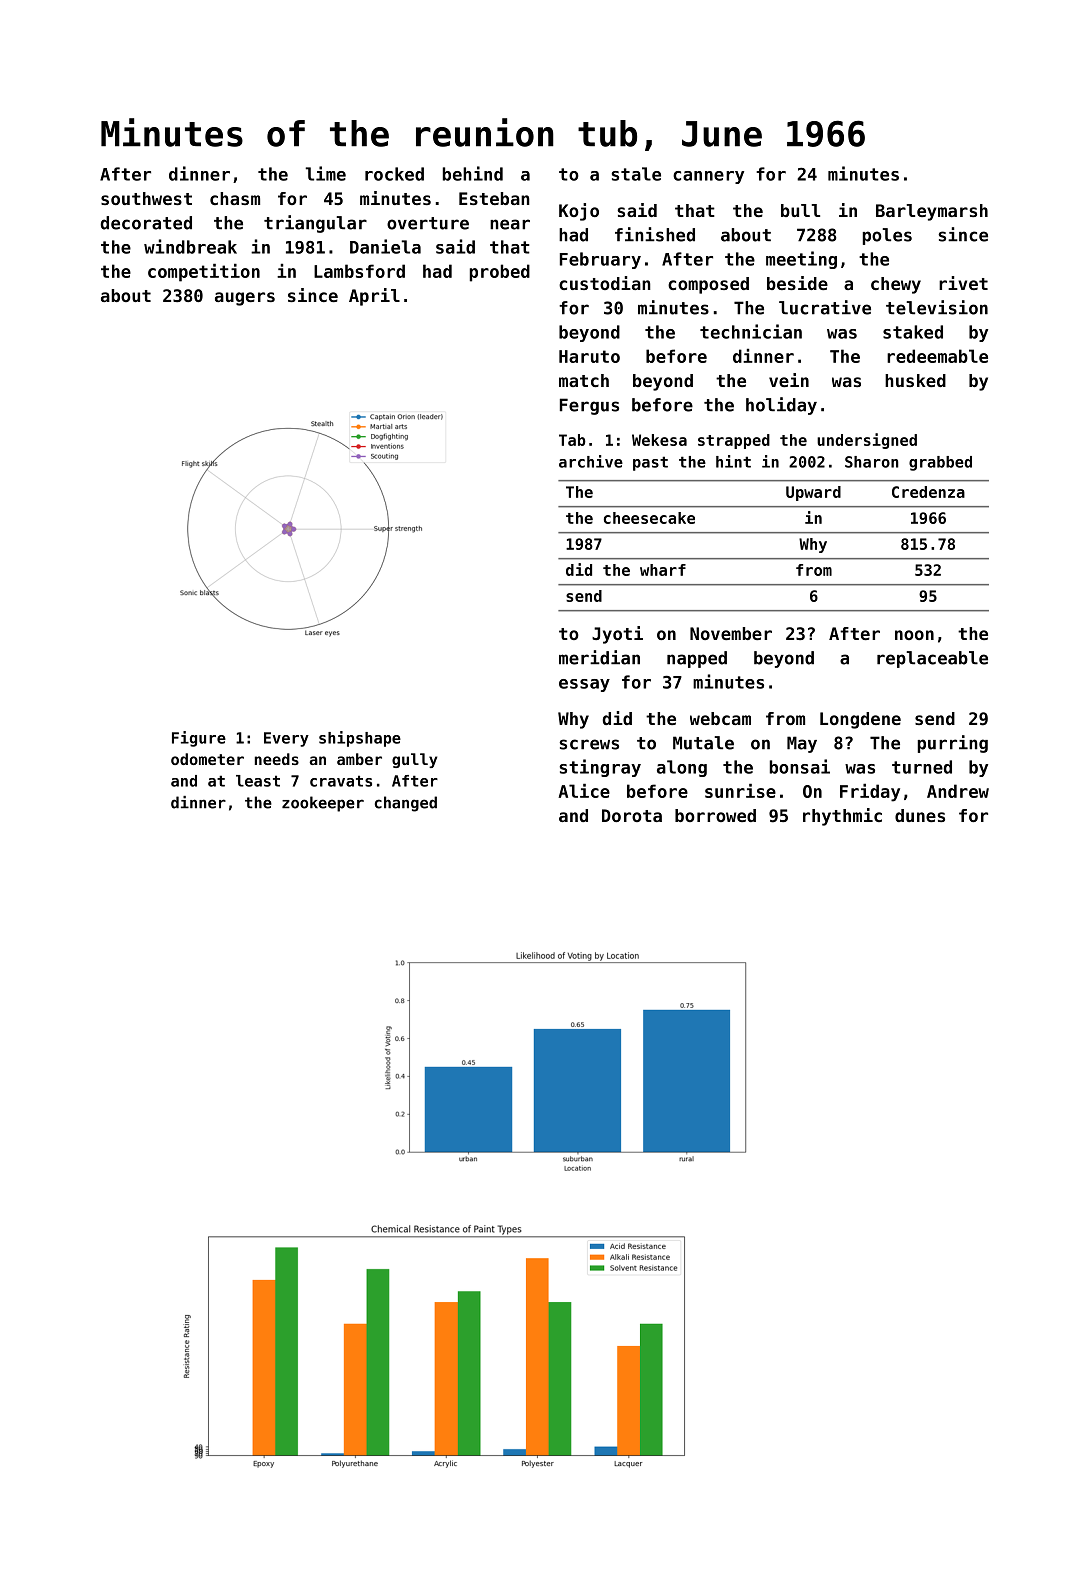  What do you see at coordinates (932, 212) in the screenshot?
I see `Barleymarsh` at bounding box center [932, 212].
